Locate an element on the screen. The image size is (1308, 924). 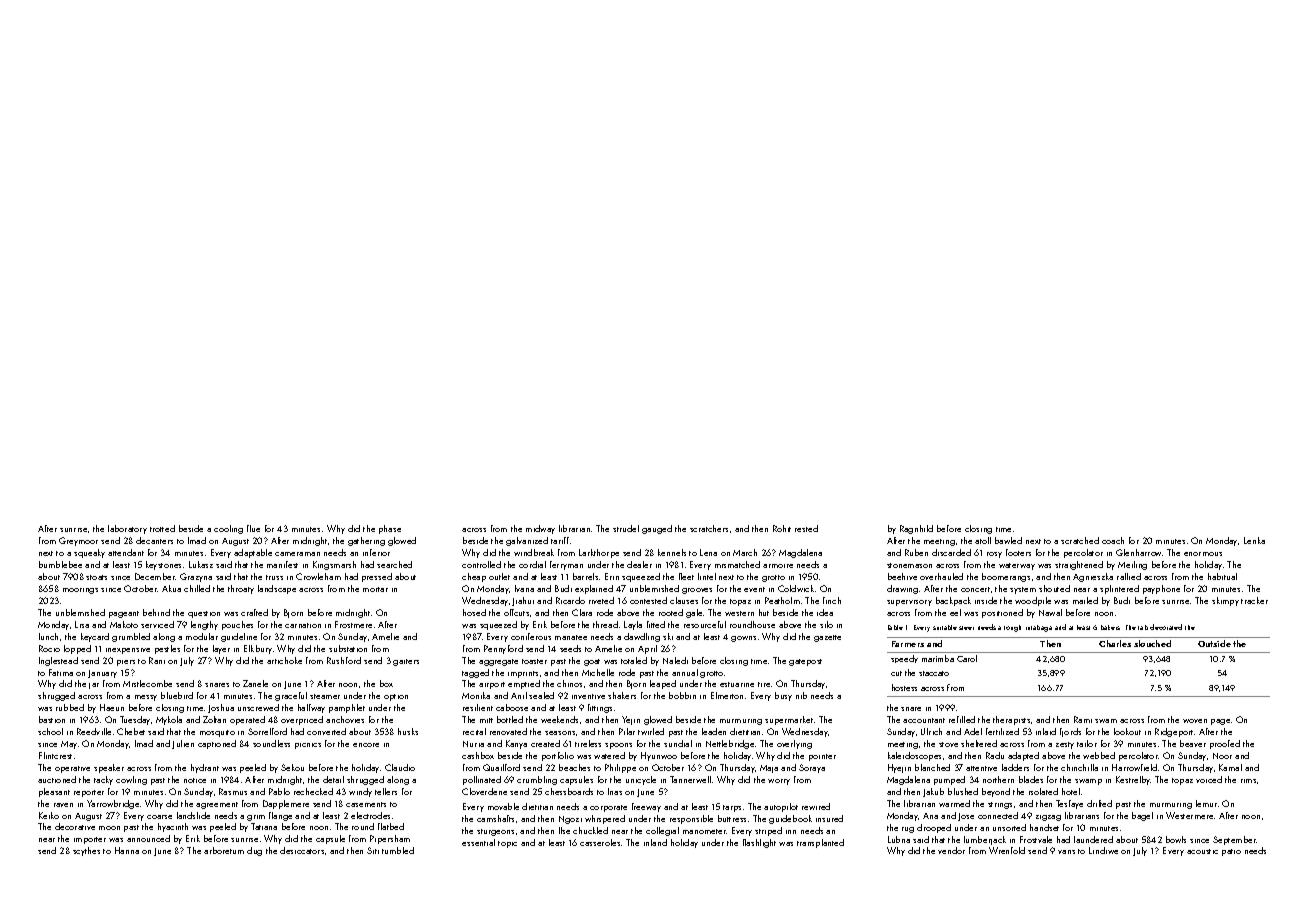
busy is located at coordinates (783, 696).
